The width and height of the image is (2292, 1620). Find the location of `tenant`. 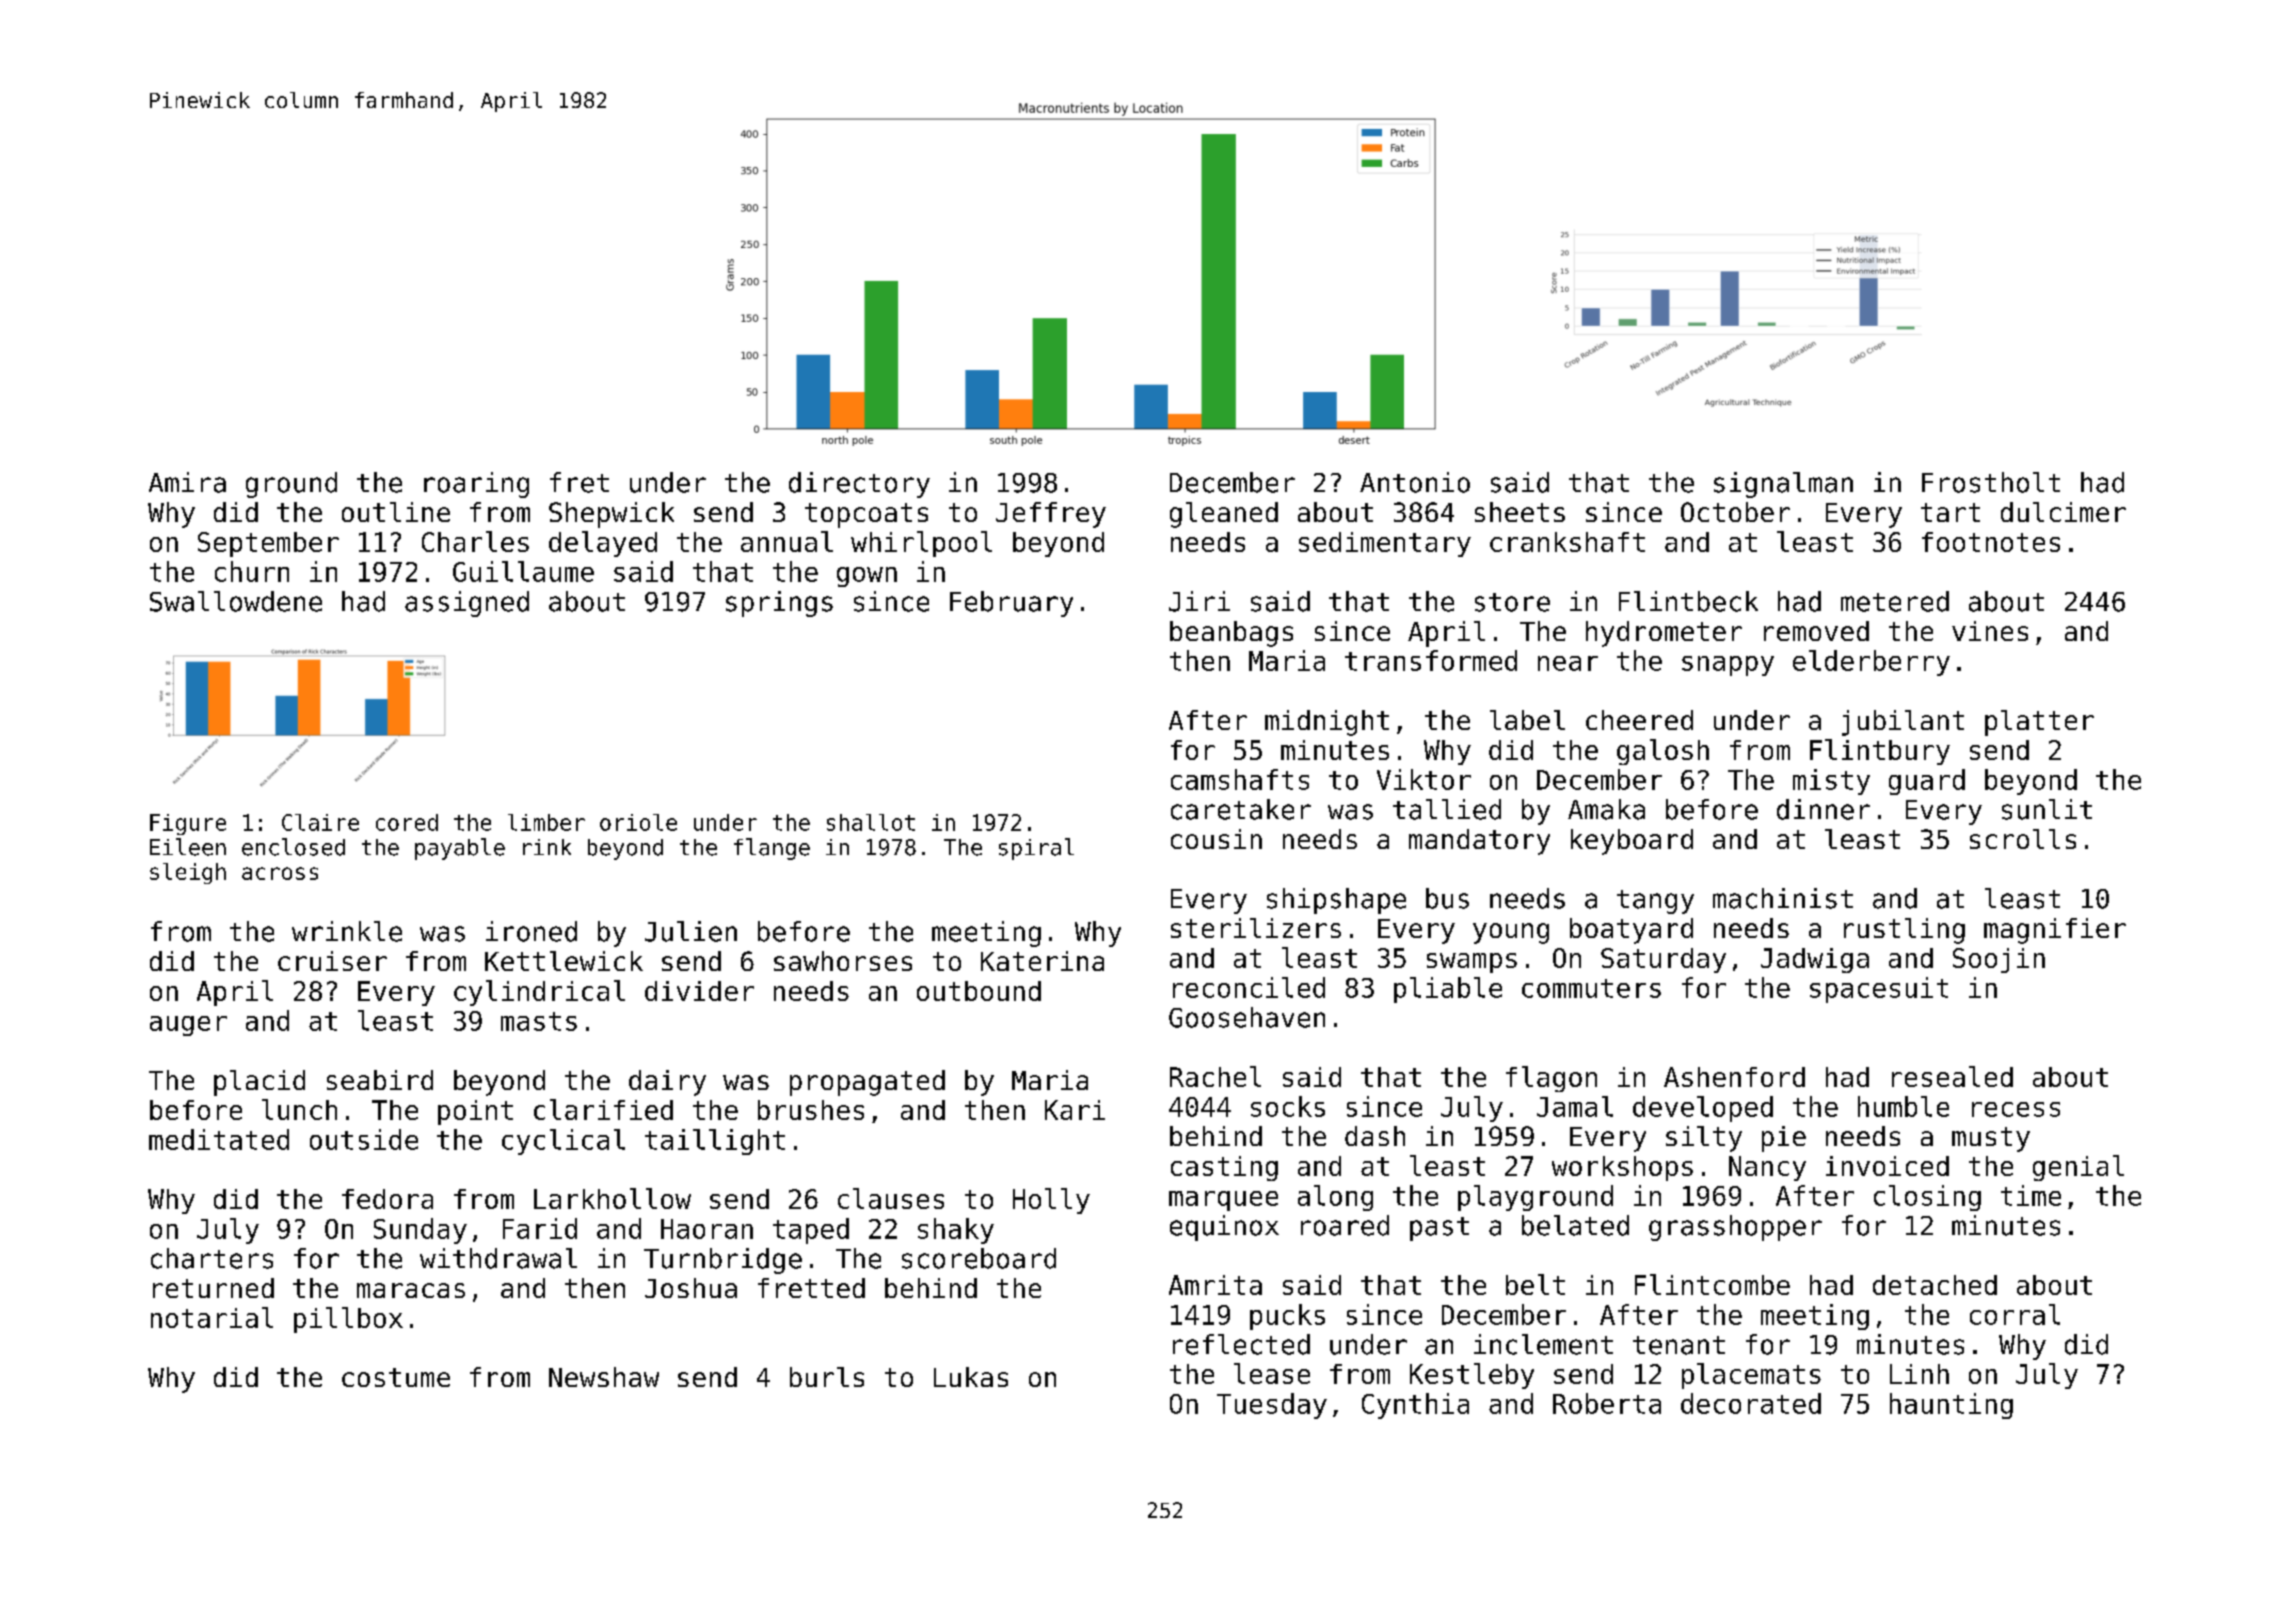

tenant is located at coordinates (1679, 1345).
